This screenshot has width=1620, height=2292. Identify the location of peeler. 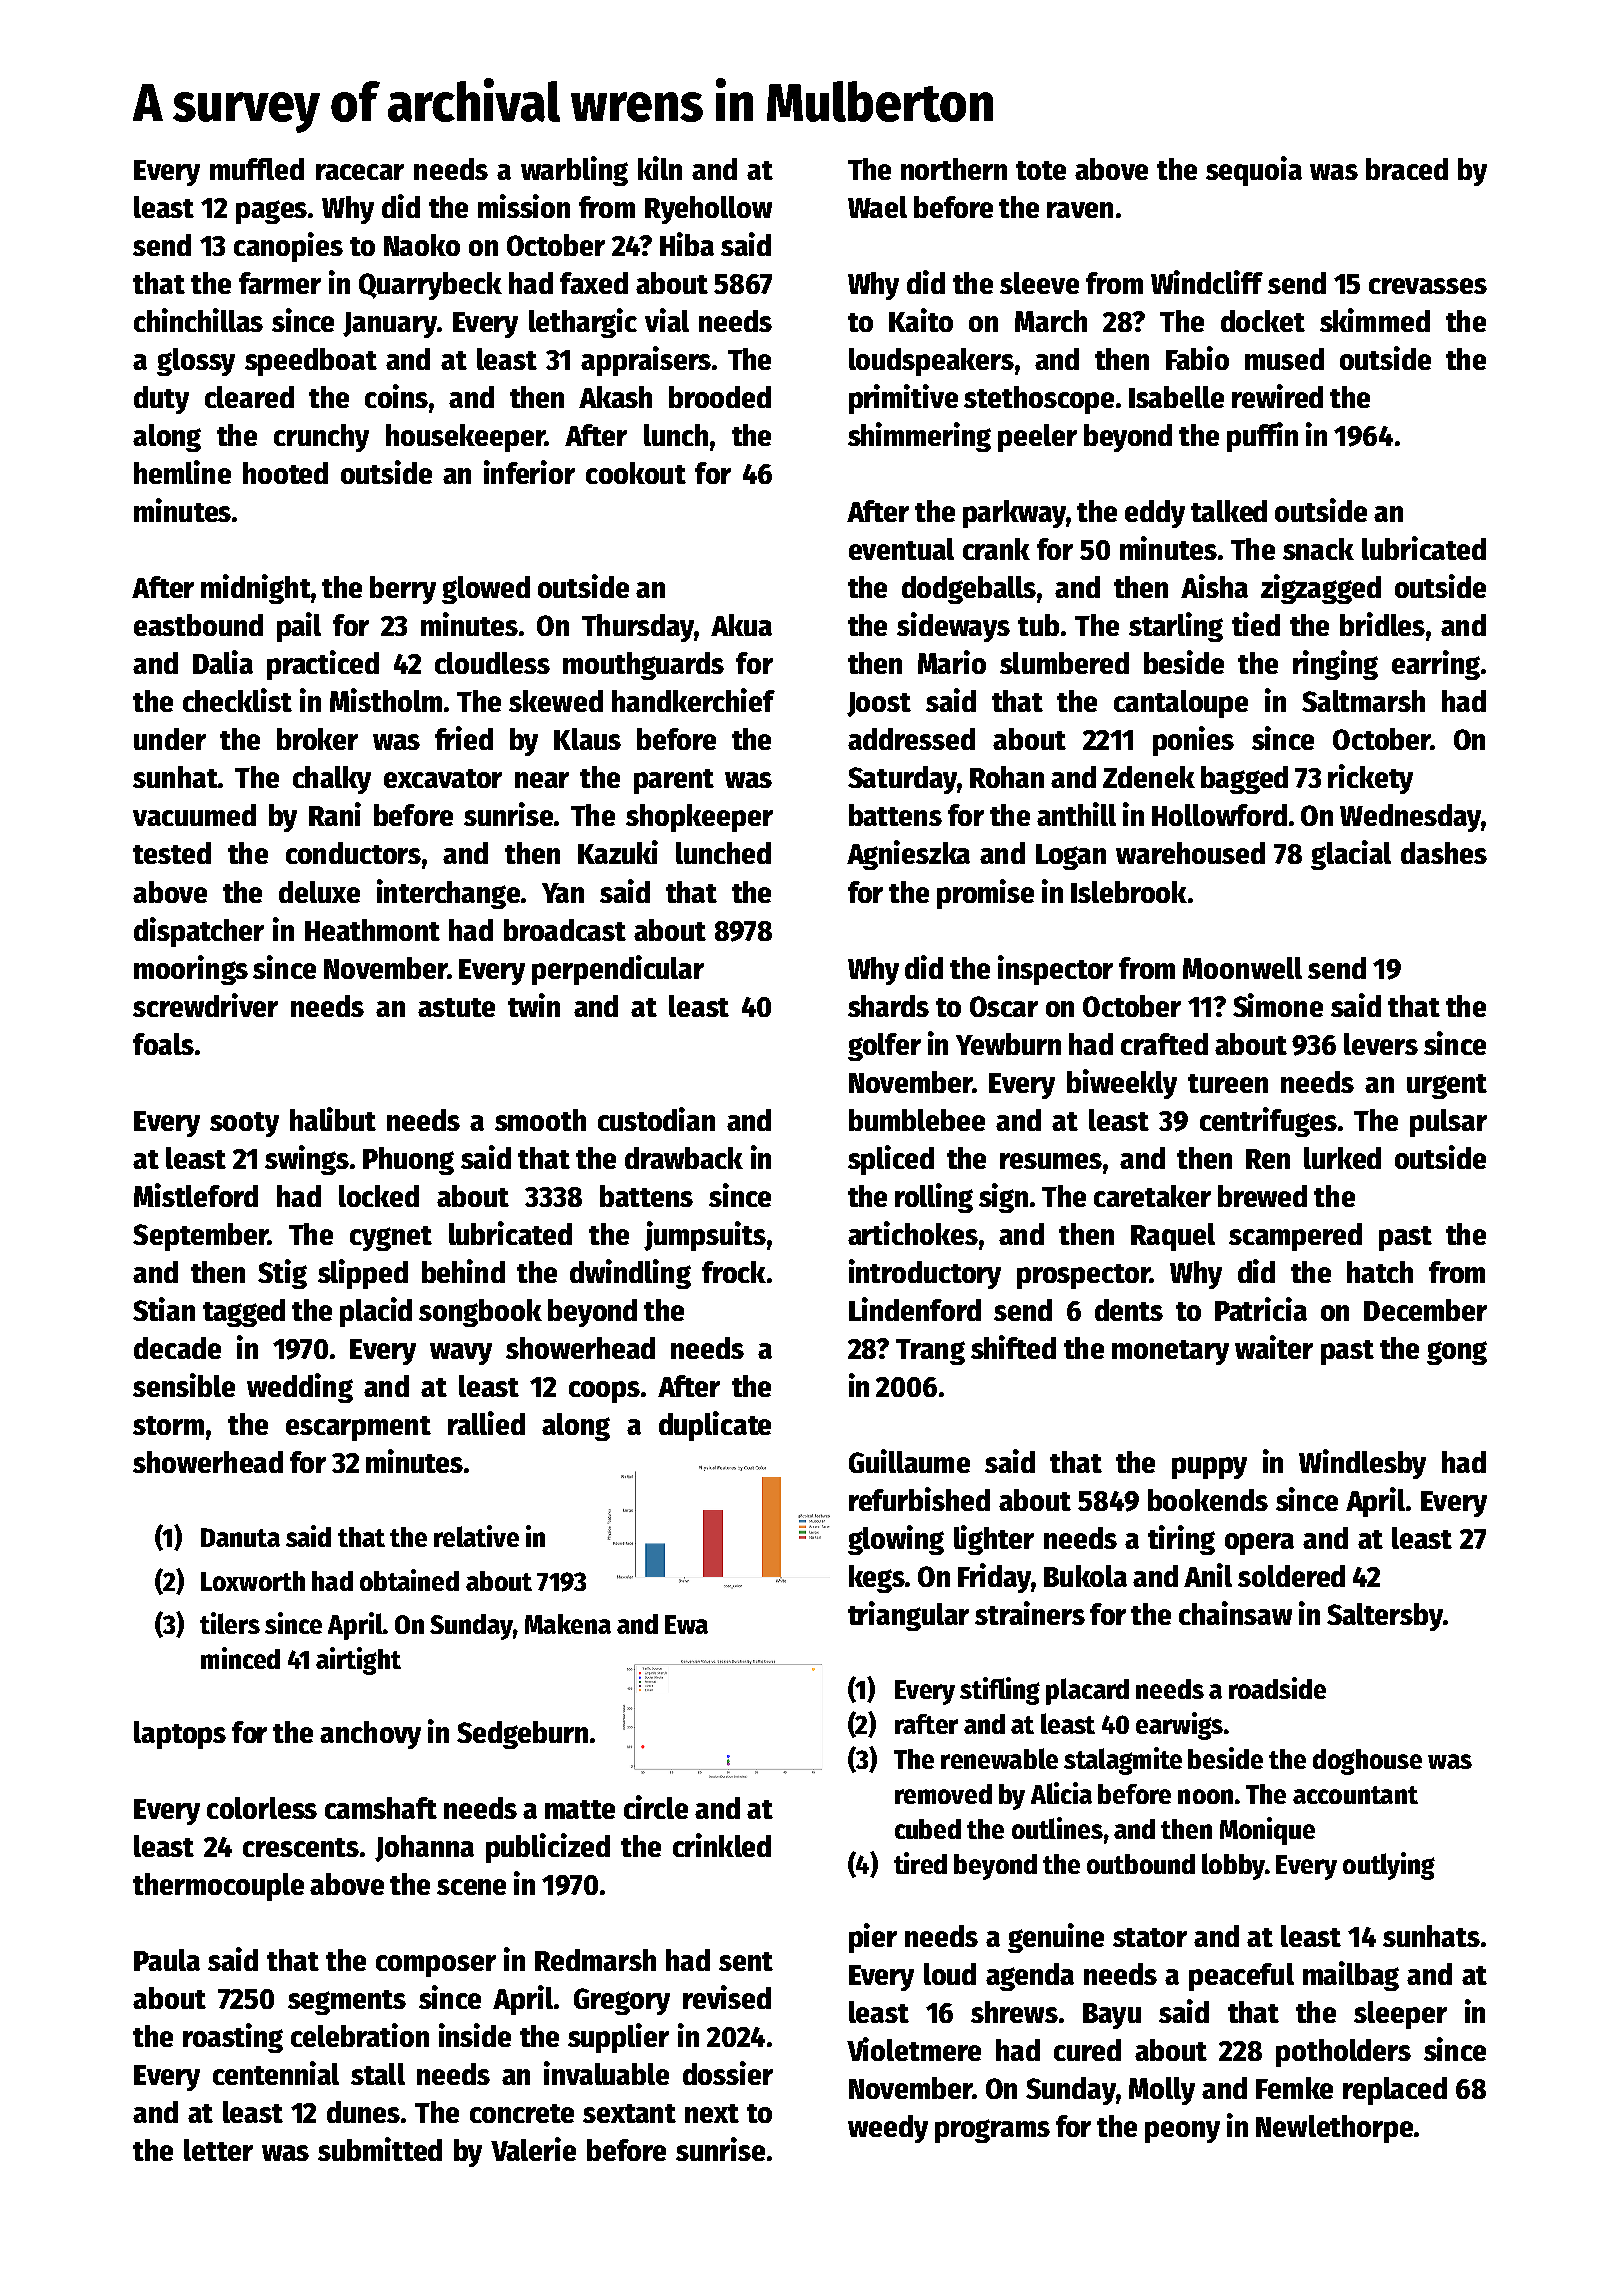
(1037, 438).
